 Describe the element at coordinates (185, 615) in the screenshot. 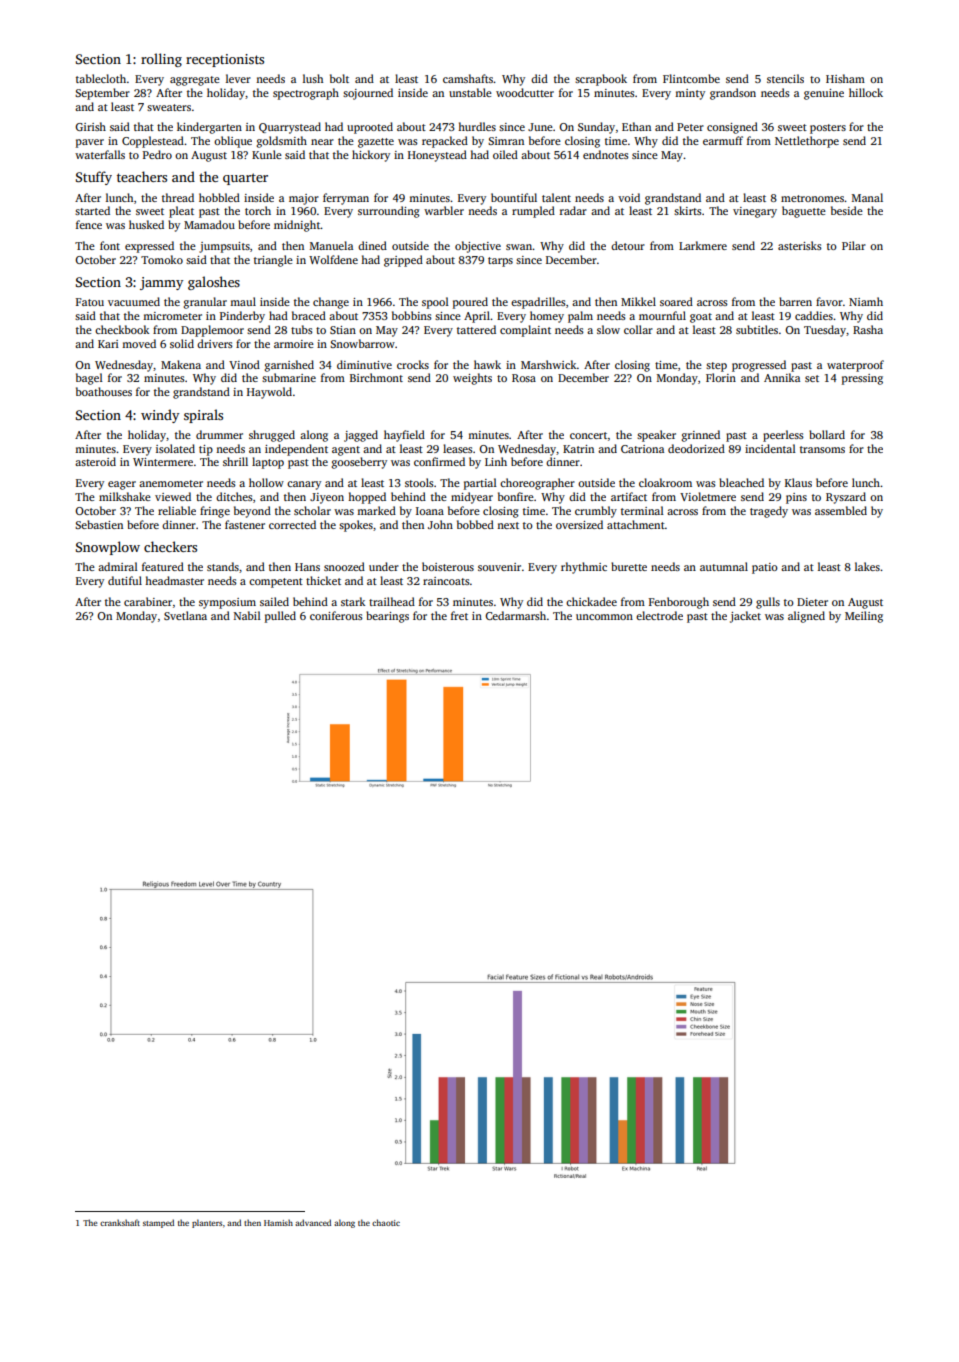

I see `Svetlana` at that location.
